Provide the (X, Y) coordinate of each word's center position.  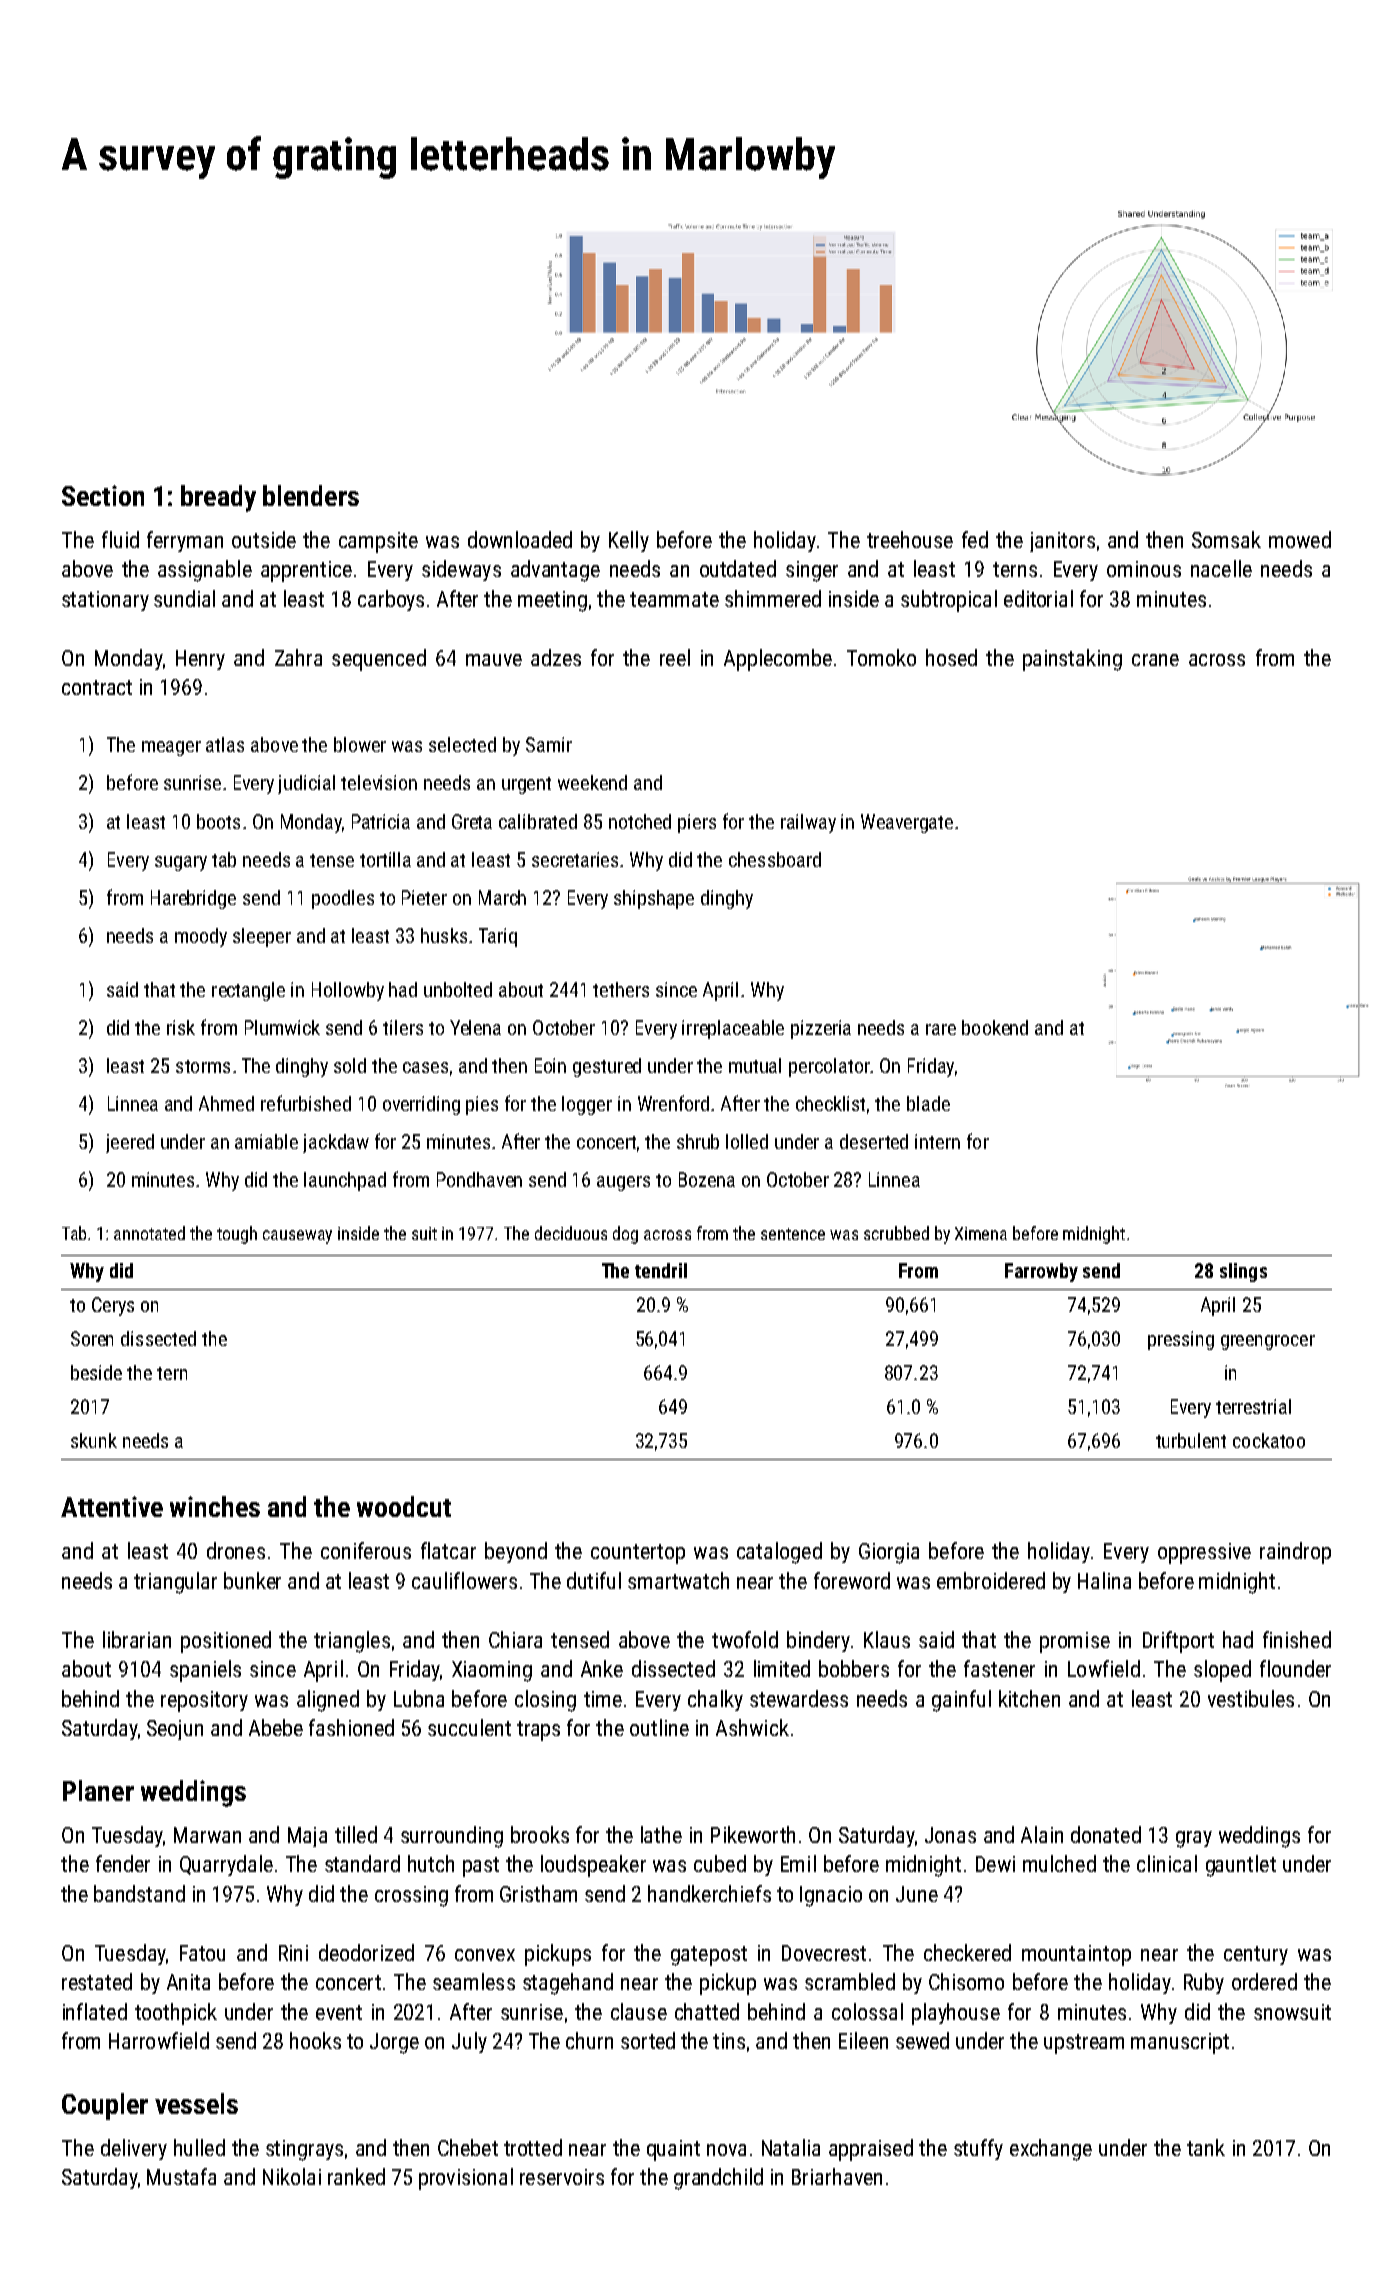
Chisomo (966, 1981)
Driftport (1178, 1642)
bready (218, 498)
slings (1243, 1272)
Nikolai (292, 2176)
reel (675, 657)
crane (1155, 660)
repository (204, 1701)
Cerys (113, 1306)
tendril (661, 1270)
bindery (818, 1641)
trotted (533, 2147)
